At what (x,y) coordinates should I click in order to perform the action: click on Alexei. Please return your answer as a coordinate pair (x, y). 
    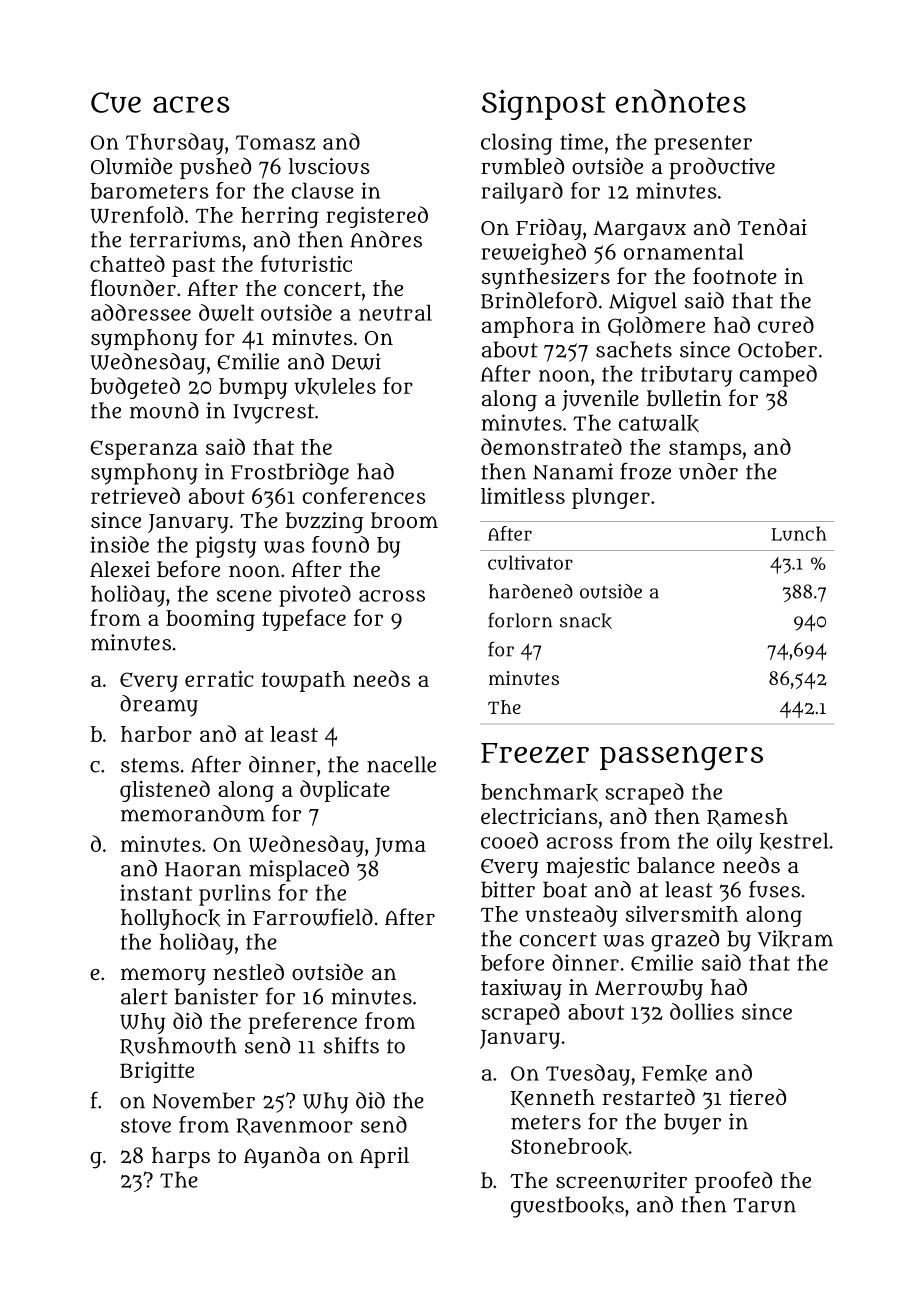
    Looking at the image, I should click on (120, 569).
